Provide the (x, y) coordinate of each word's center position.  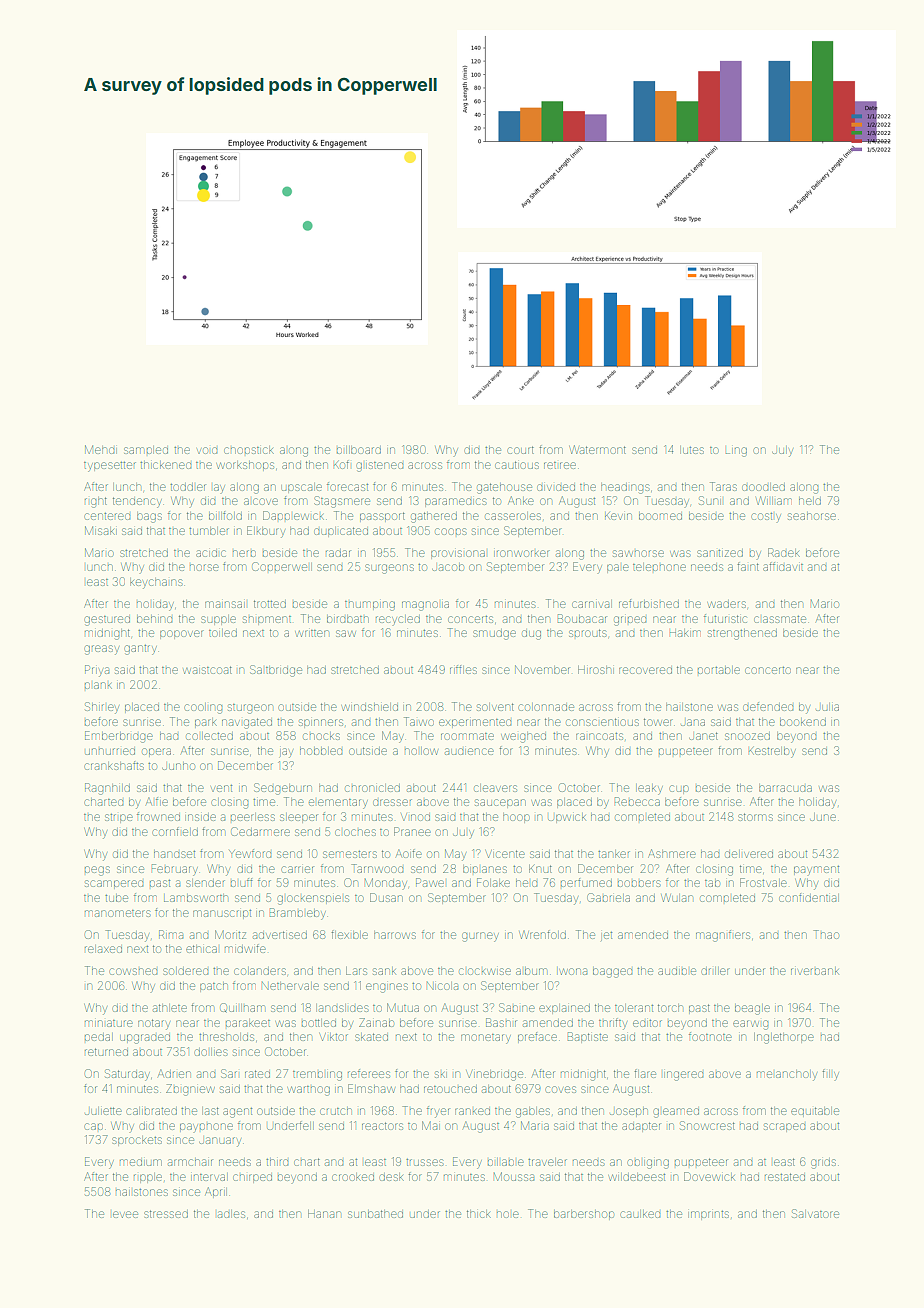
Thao (826, 934)
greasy (101, 650)
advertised (280, 935)
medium (141, 1162)
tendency (137, 502)
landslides (342, 1008)
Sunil (710, 500)
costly (766, 517)
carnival (592, 604)
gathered (434, 517)
